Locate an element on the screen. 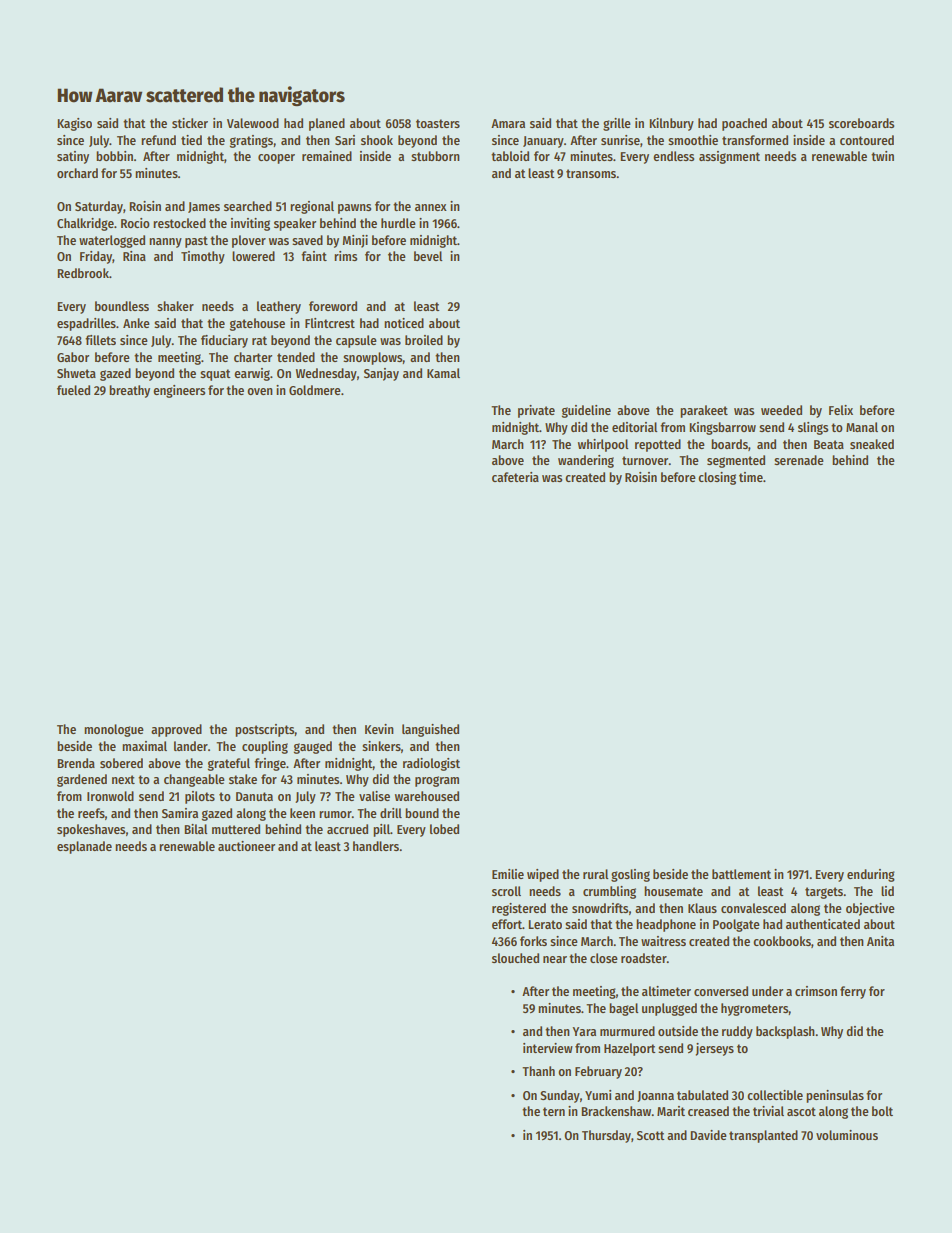  tern is located at coordinates (554, 1111).
